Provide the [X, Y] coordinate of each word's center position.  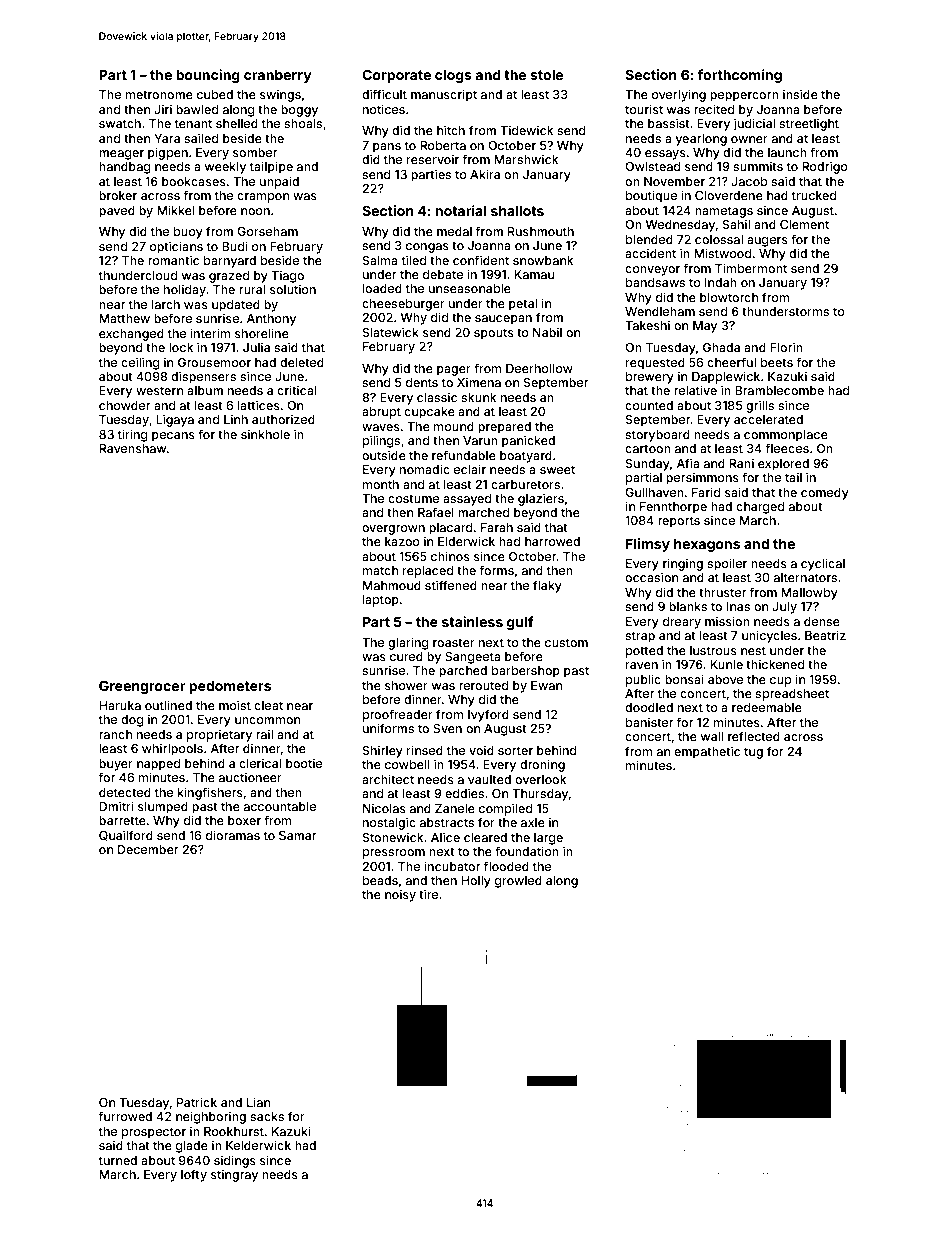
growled [518, 882]
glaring [408, 643]
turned [118, 1160]
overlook [540, 779]
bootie [304, 763]
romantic [173, 260]
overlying [679, 95]
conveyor [652, 271]
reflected [754, 736]
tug [753, 753]
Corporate [396, 76]
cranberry [278, 76]
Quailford [126, 835]
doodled [649, 707]
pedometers [230, 687]
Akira [485, 174]
